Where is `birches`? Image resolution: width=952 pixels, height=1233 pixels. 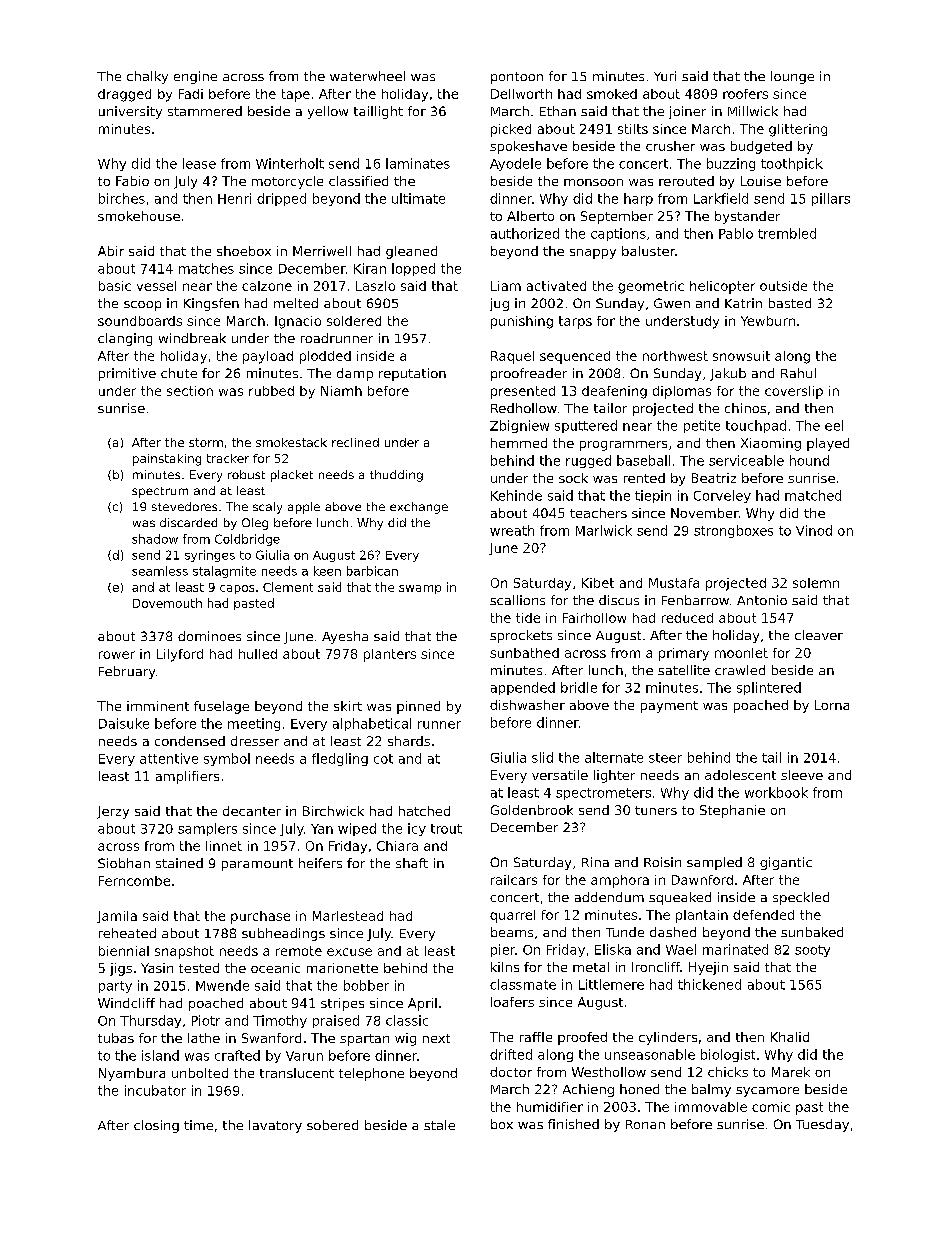
birches is located at coordinates (122, 198).
